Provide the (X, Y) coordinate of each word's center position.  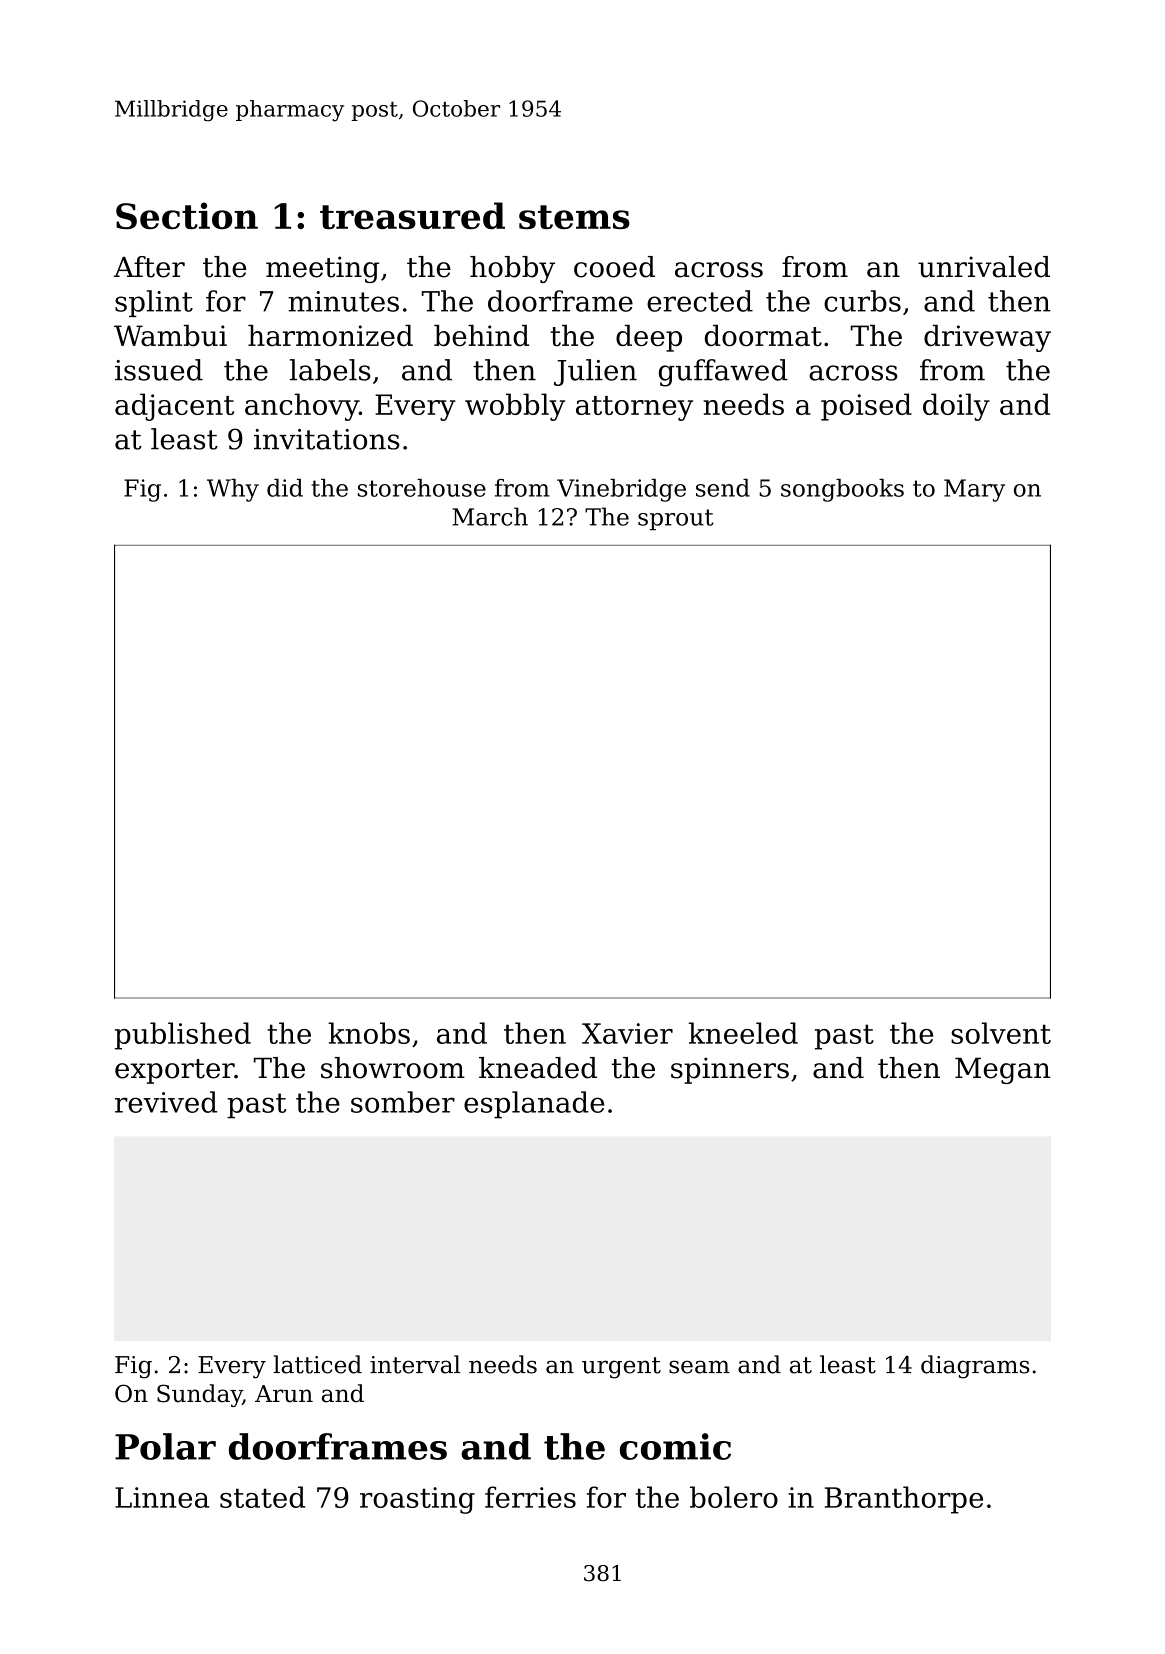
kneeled (743, 1033)
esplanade (534, 1105)
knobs (369, 1033)
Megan (1002, 1070)
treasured (412, 215)
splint (154, 303)
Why (233, 490)
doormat (763, 336)
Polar (165, 1446)
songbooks (842, 490)
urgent (621, 1368)
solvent (1001, 1033)
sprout (676, 519)
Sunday (199, 1395)
